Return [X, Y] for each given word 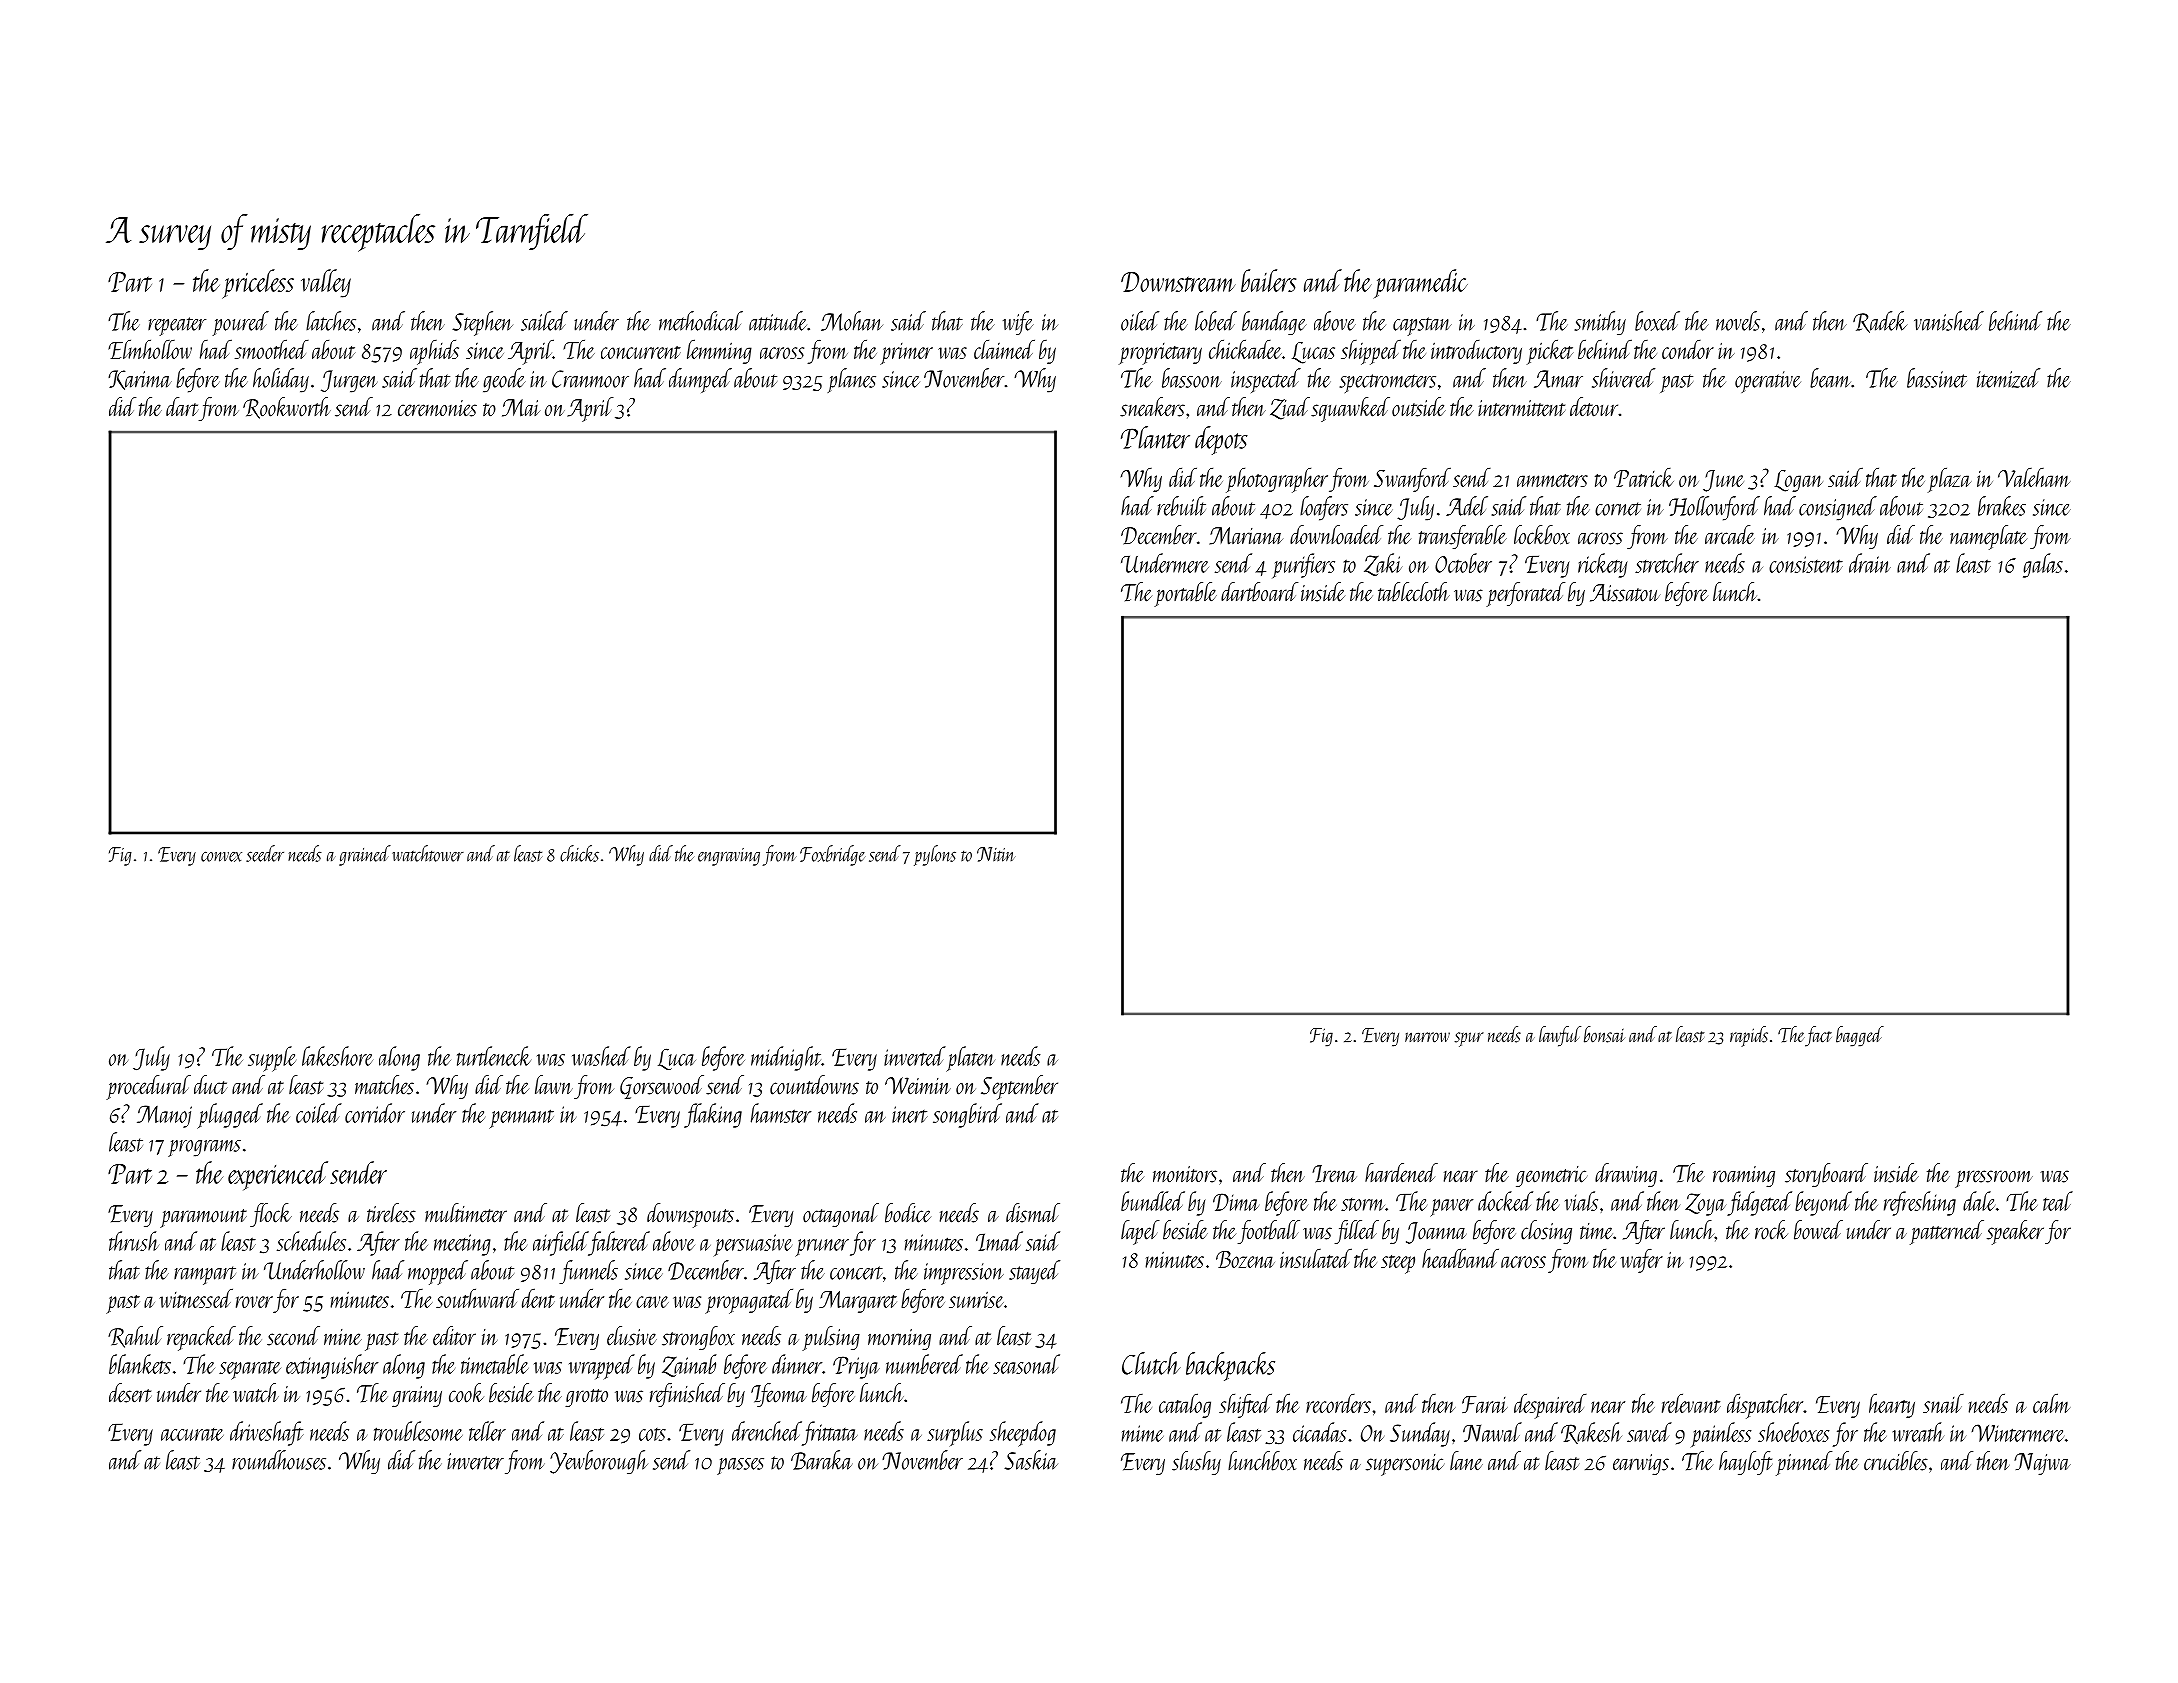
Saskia [1031, 1460]
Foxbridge [833, 855]
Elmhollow [150, 349]
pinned [1804, 1463]
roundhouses [279, 1460]
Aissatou [1625, 593]
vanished [1949, 321]
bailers [1268, 280]
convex [221, 857]
